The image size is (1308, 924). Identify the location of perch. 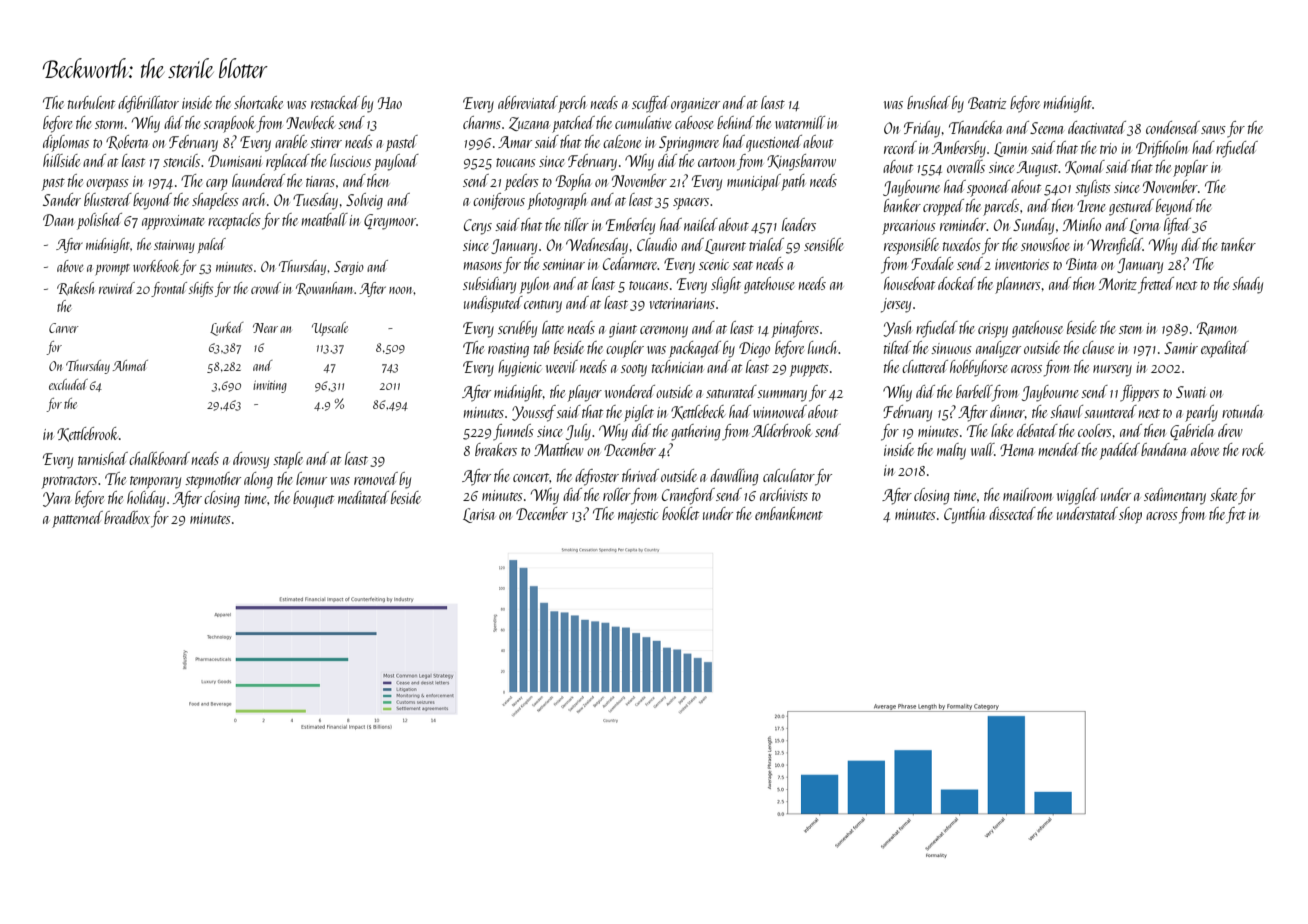
(572, 104).
